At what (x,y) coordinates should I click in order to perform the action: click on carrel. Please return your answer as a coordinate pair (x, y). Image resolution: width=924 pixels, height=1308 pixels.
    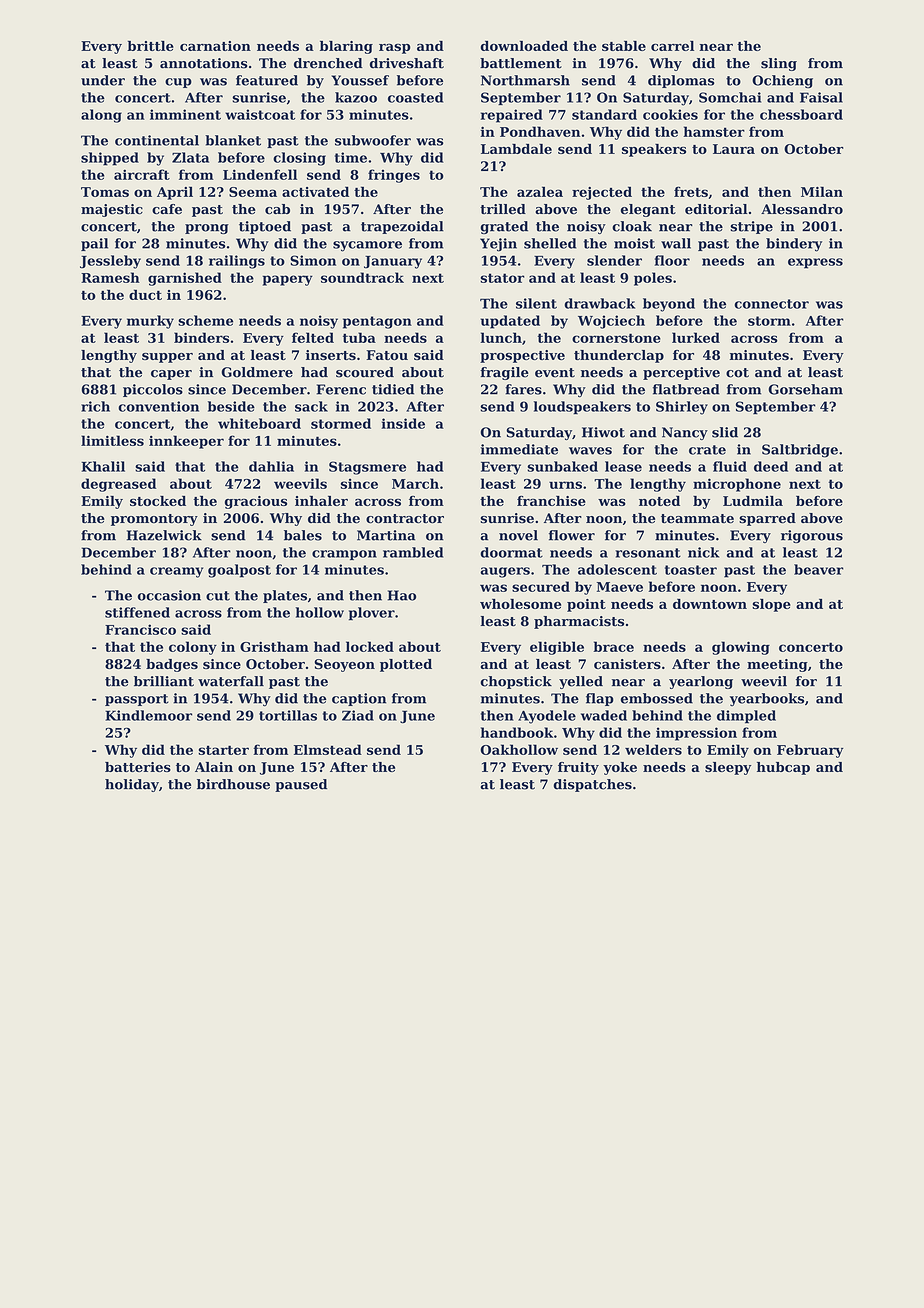
    Looking at the image, I should click on (672, 46).
